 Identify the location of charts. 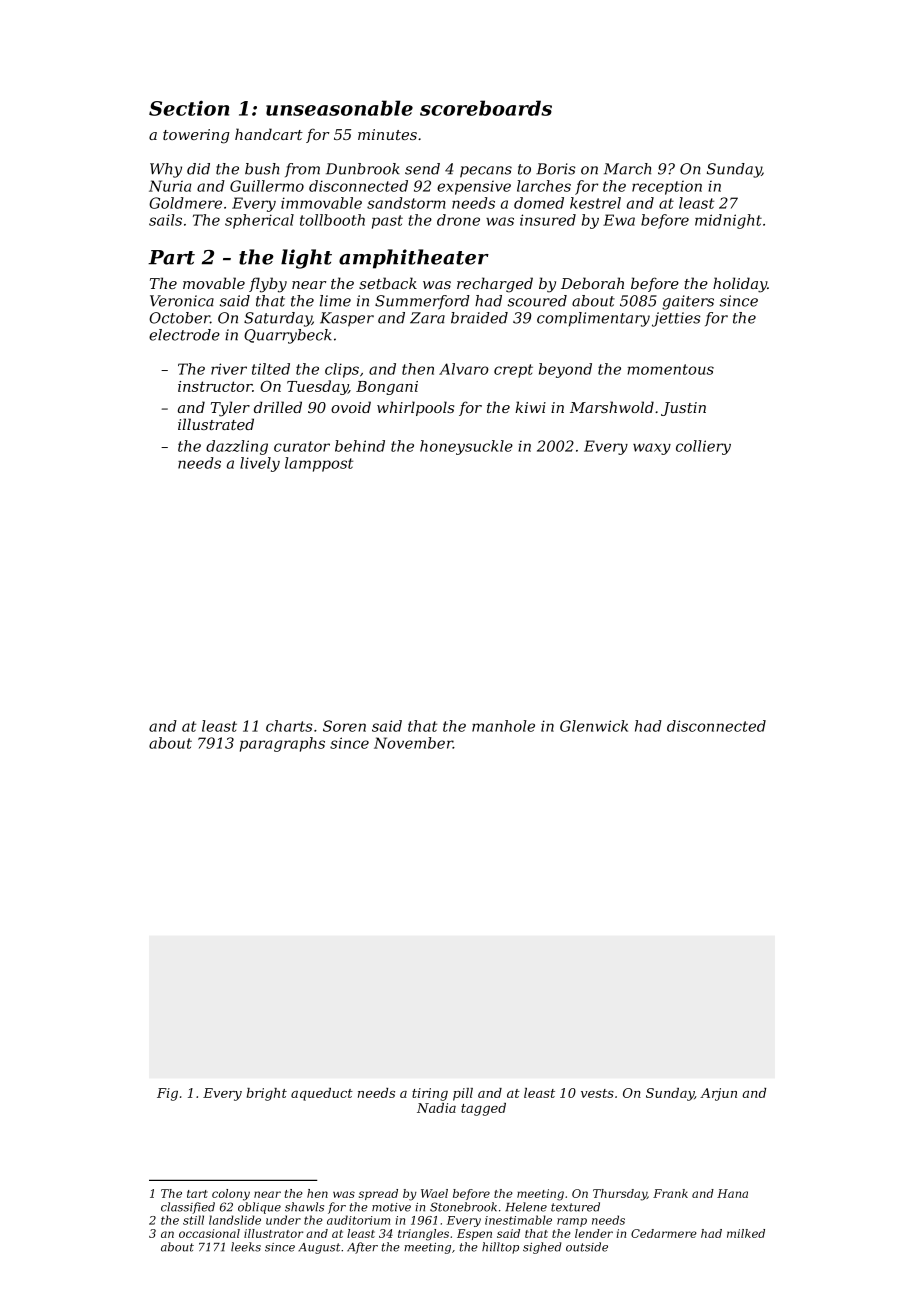
(289, 726).
